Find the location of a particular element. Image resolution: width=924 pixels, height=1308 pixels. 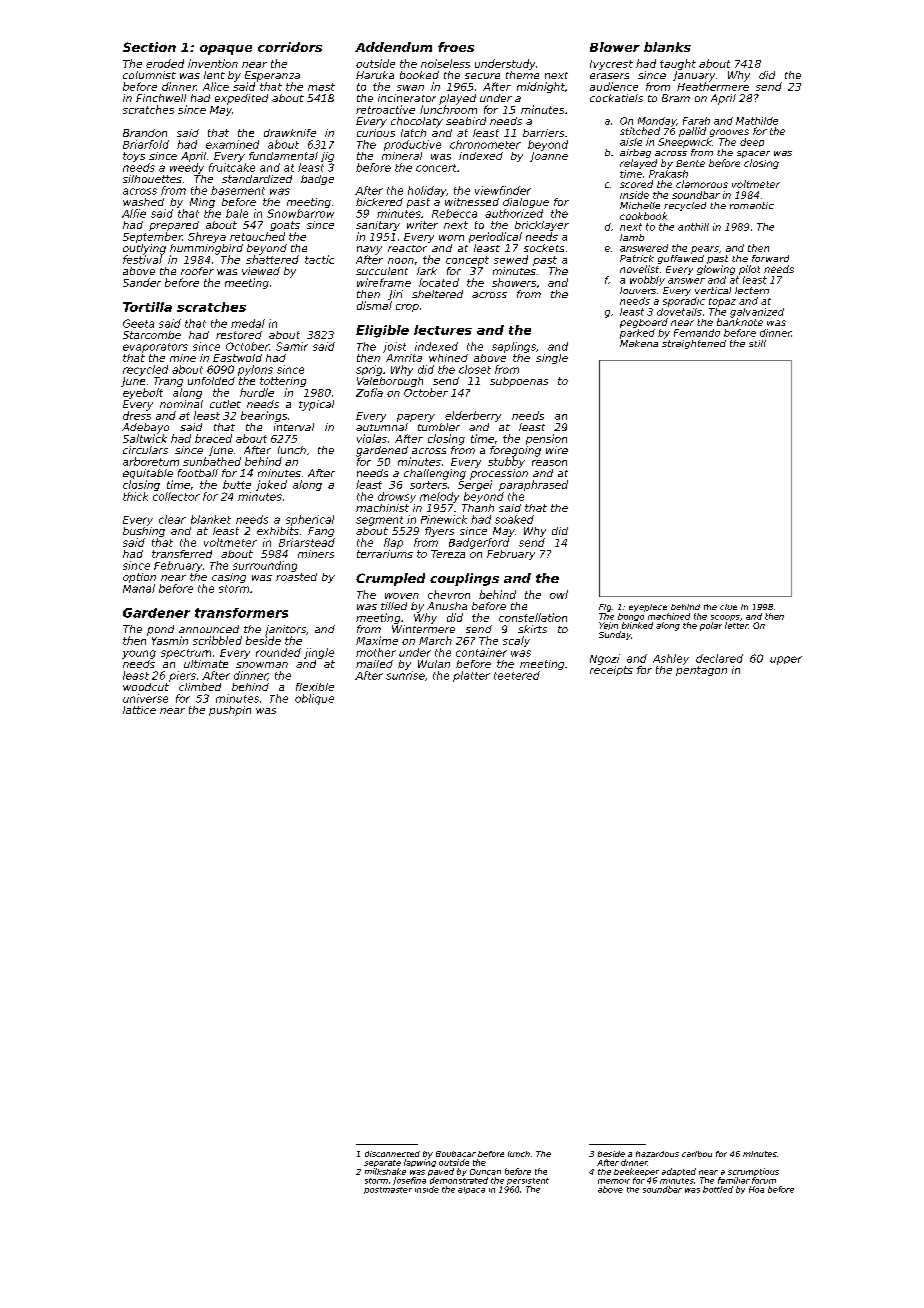

basement is located at coordinates (238, 190).
